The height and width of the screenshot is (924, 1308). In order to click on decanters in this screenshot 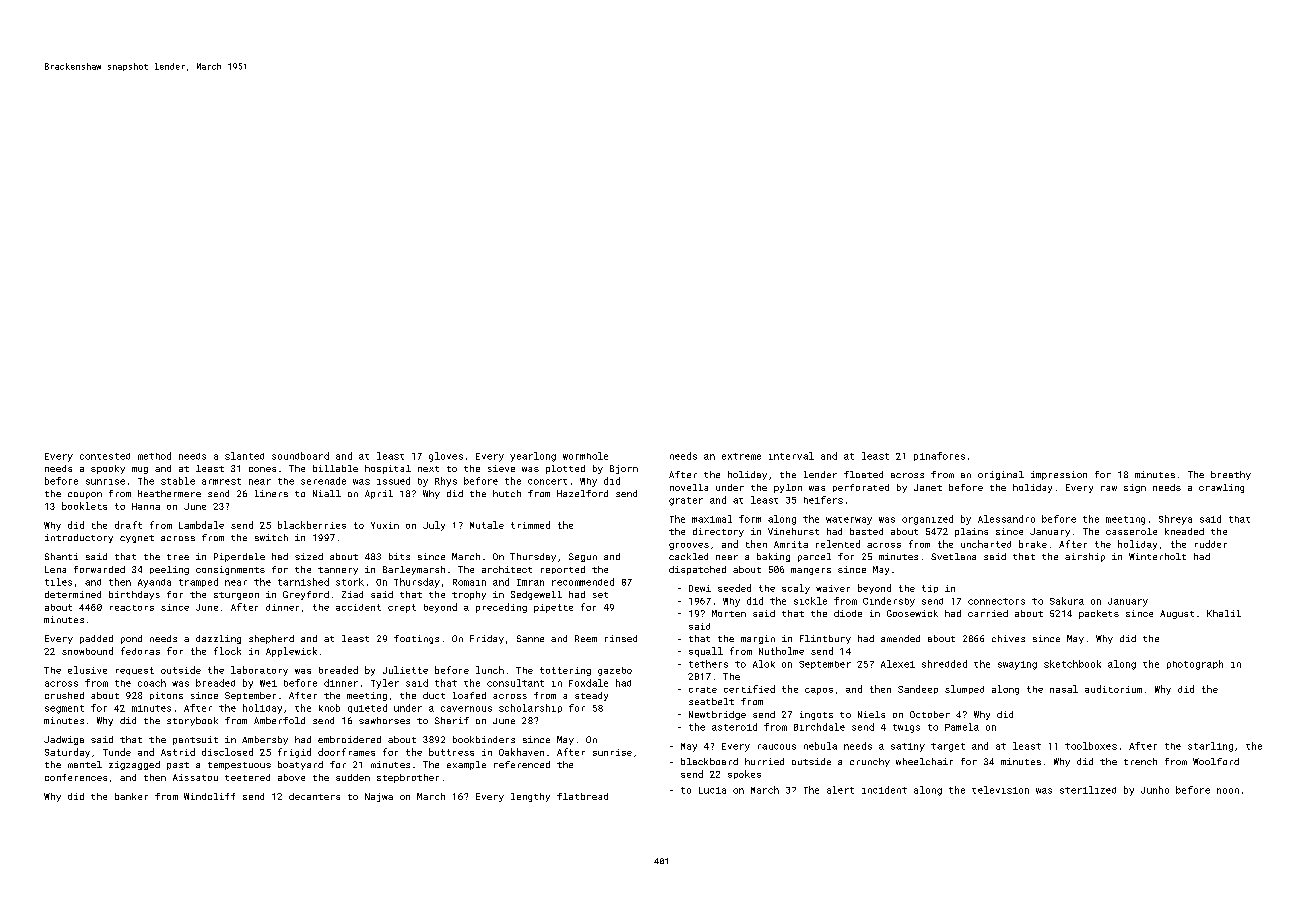, I will do `click(314, 796)`.
